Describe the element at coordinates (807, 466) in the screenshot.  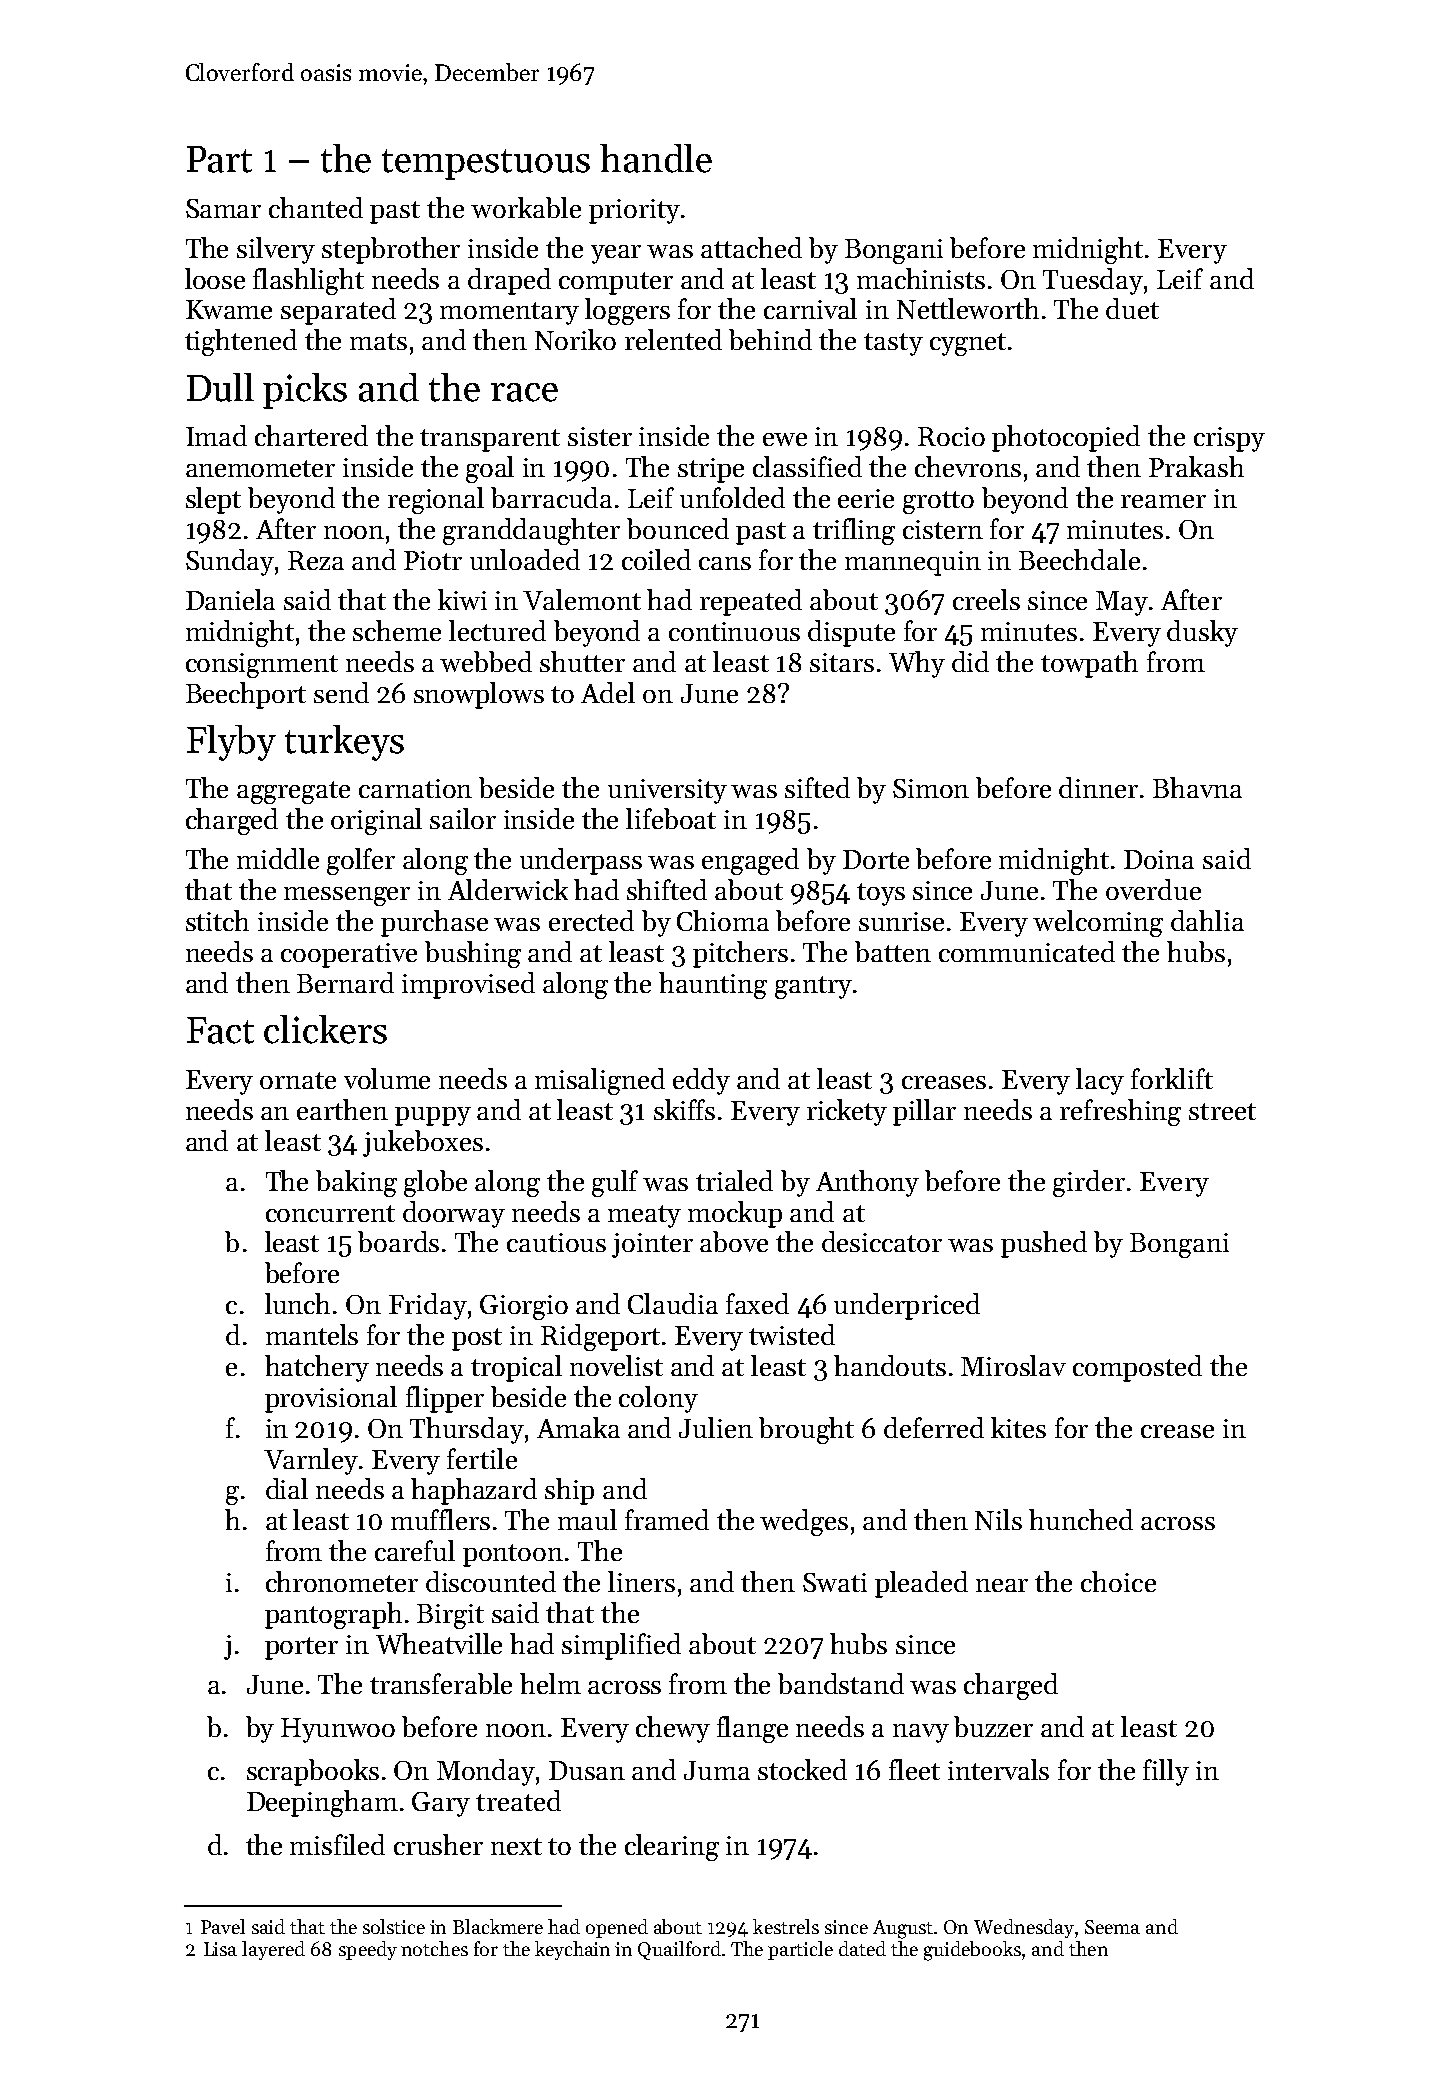
I see `classified` at that location.
